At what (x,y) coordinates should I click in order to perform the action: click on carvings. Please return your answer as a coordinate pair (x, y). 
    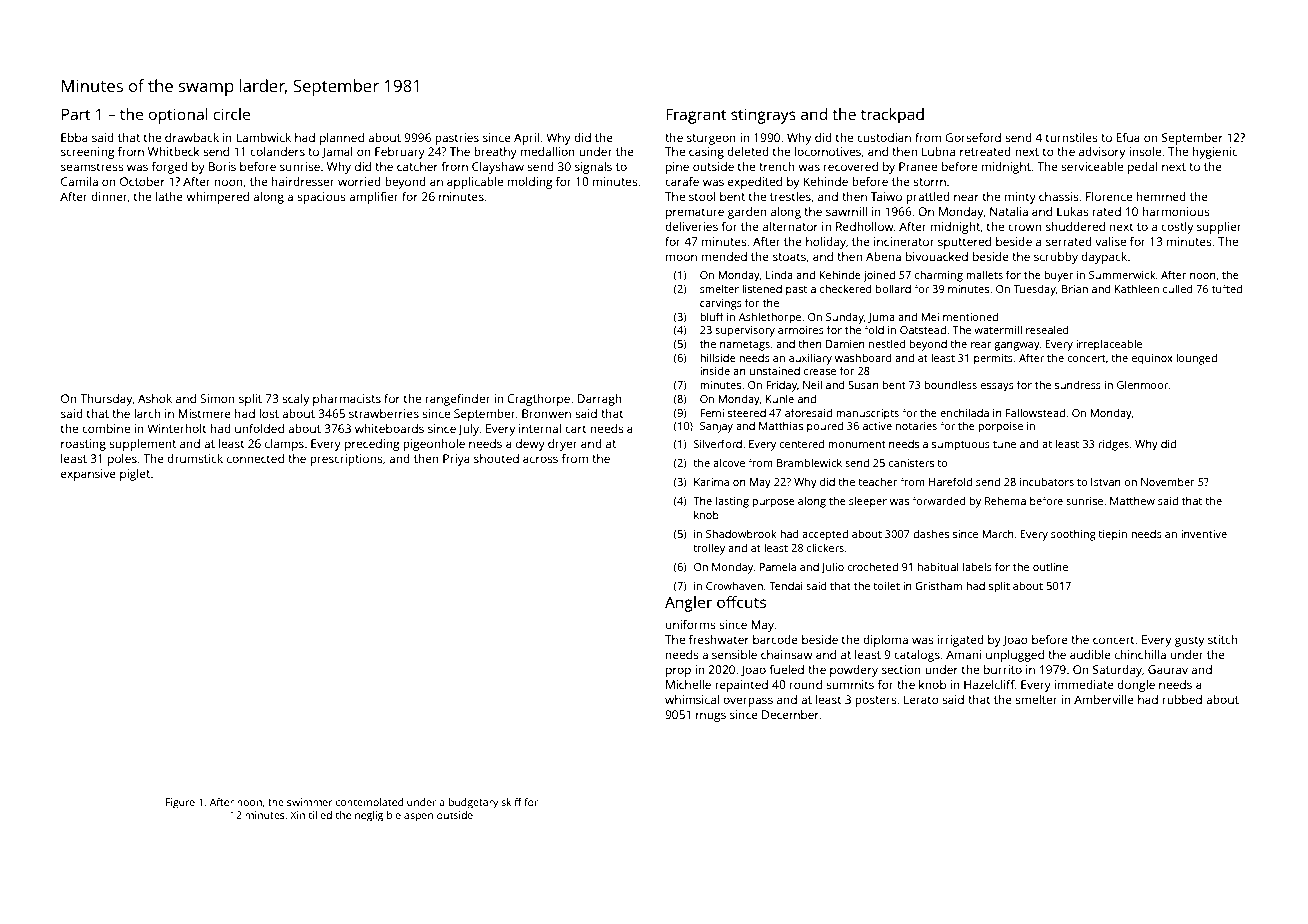
    Looking at the image, I should click on (721, 304).
